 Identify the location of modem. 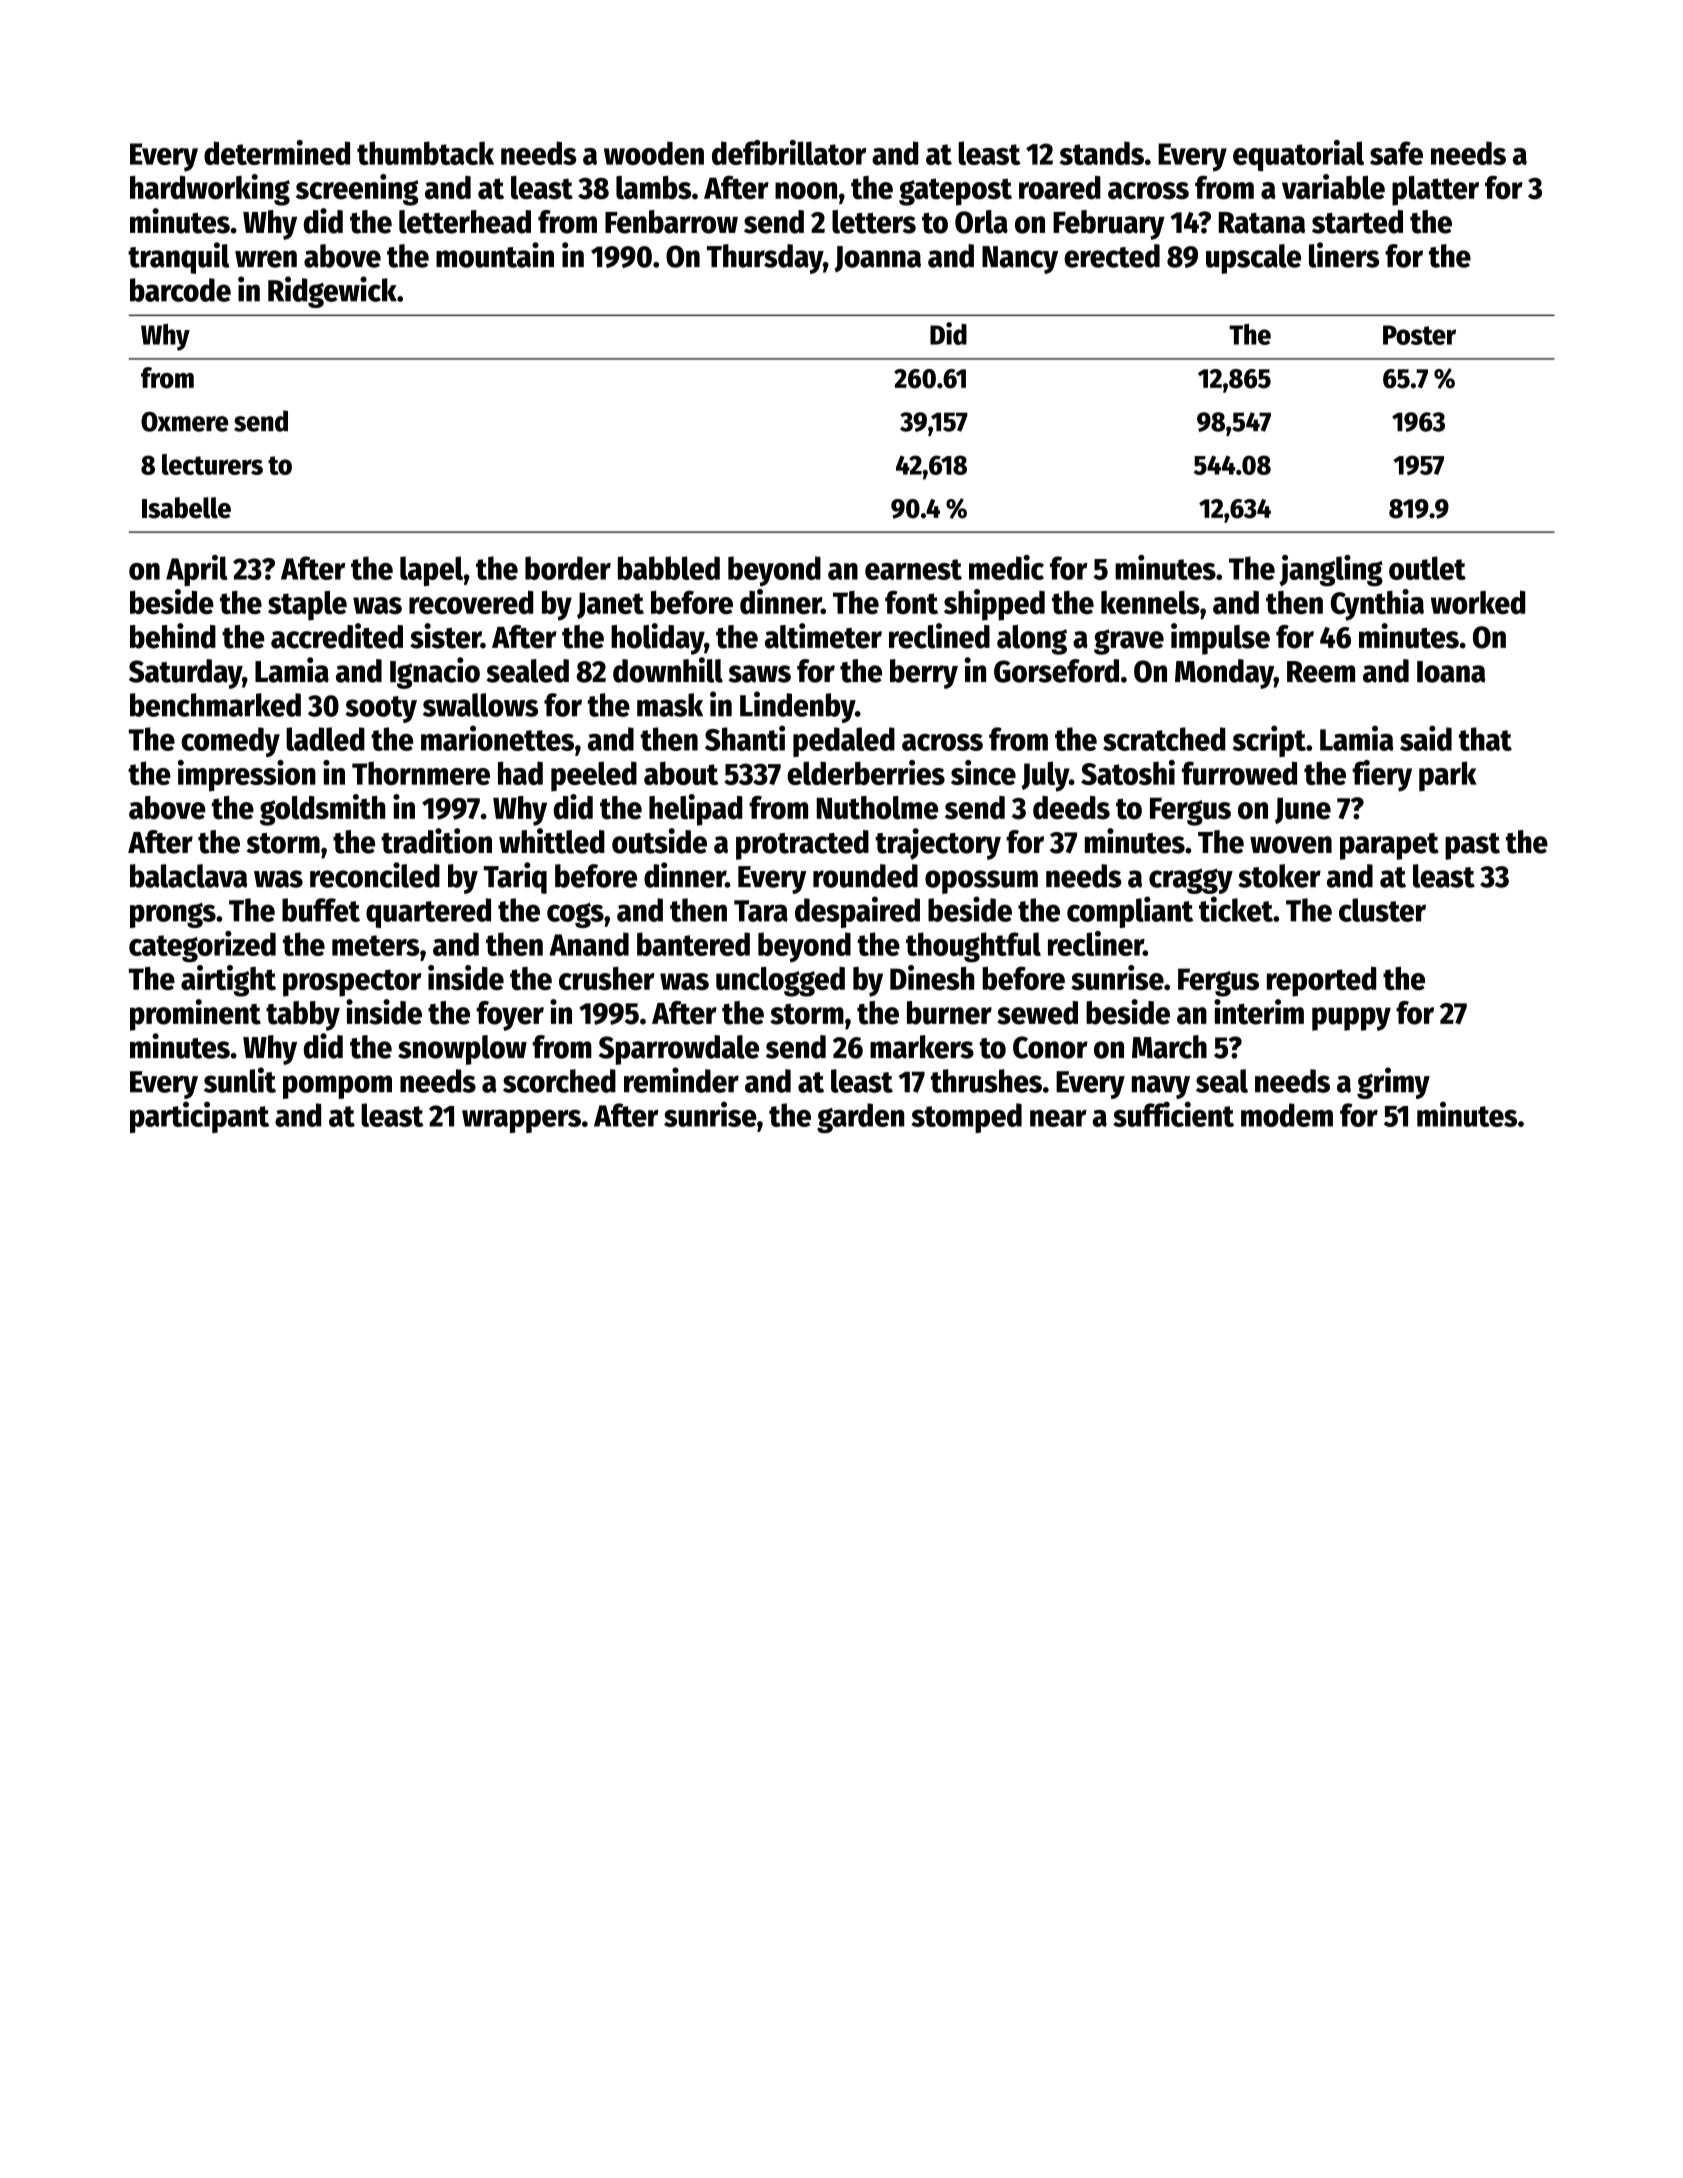
(1287, 1115).
